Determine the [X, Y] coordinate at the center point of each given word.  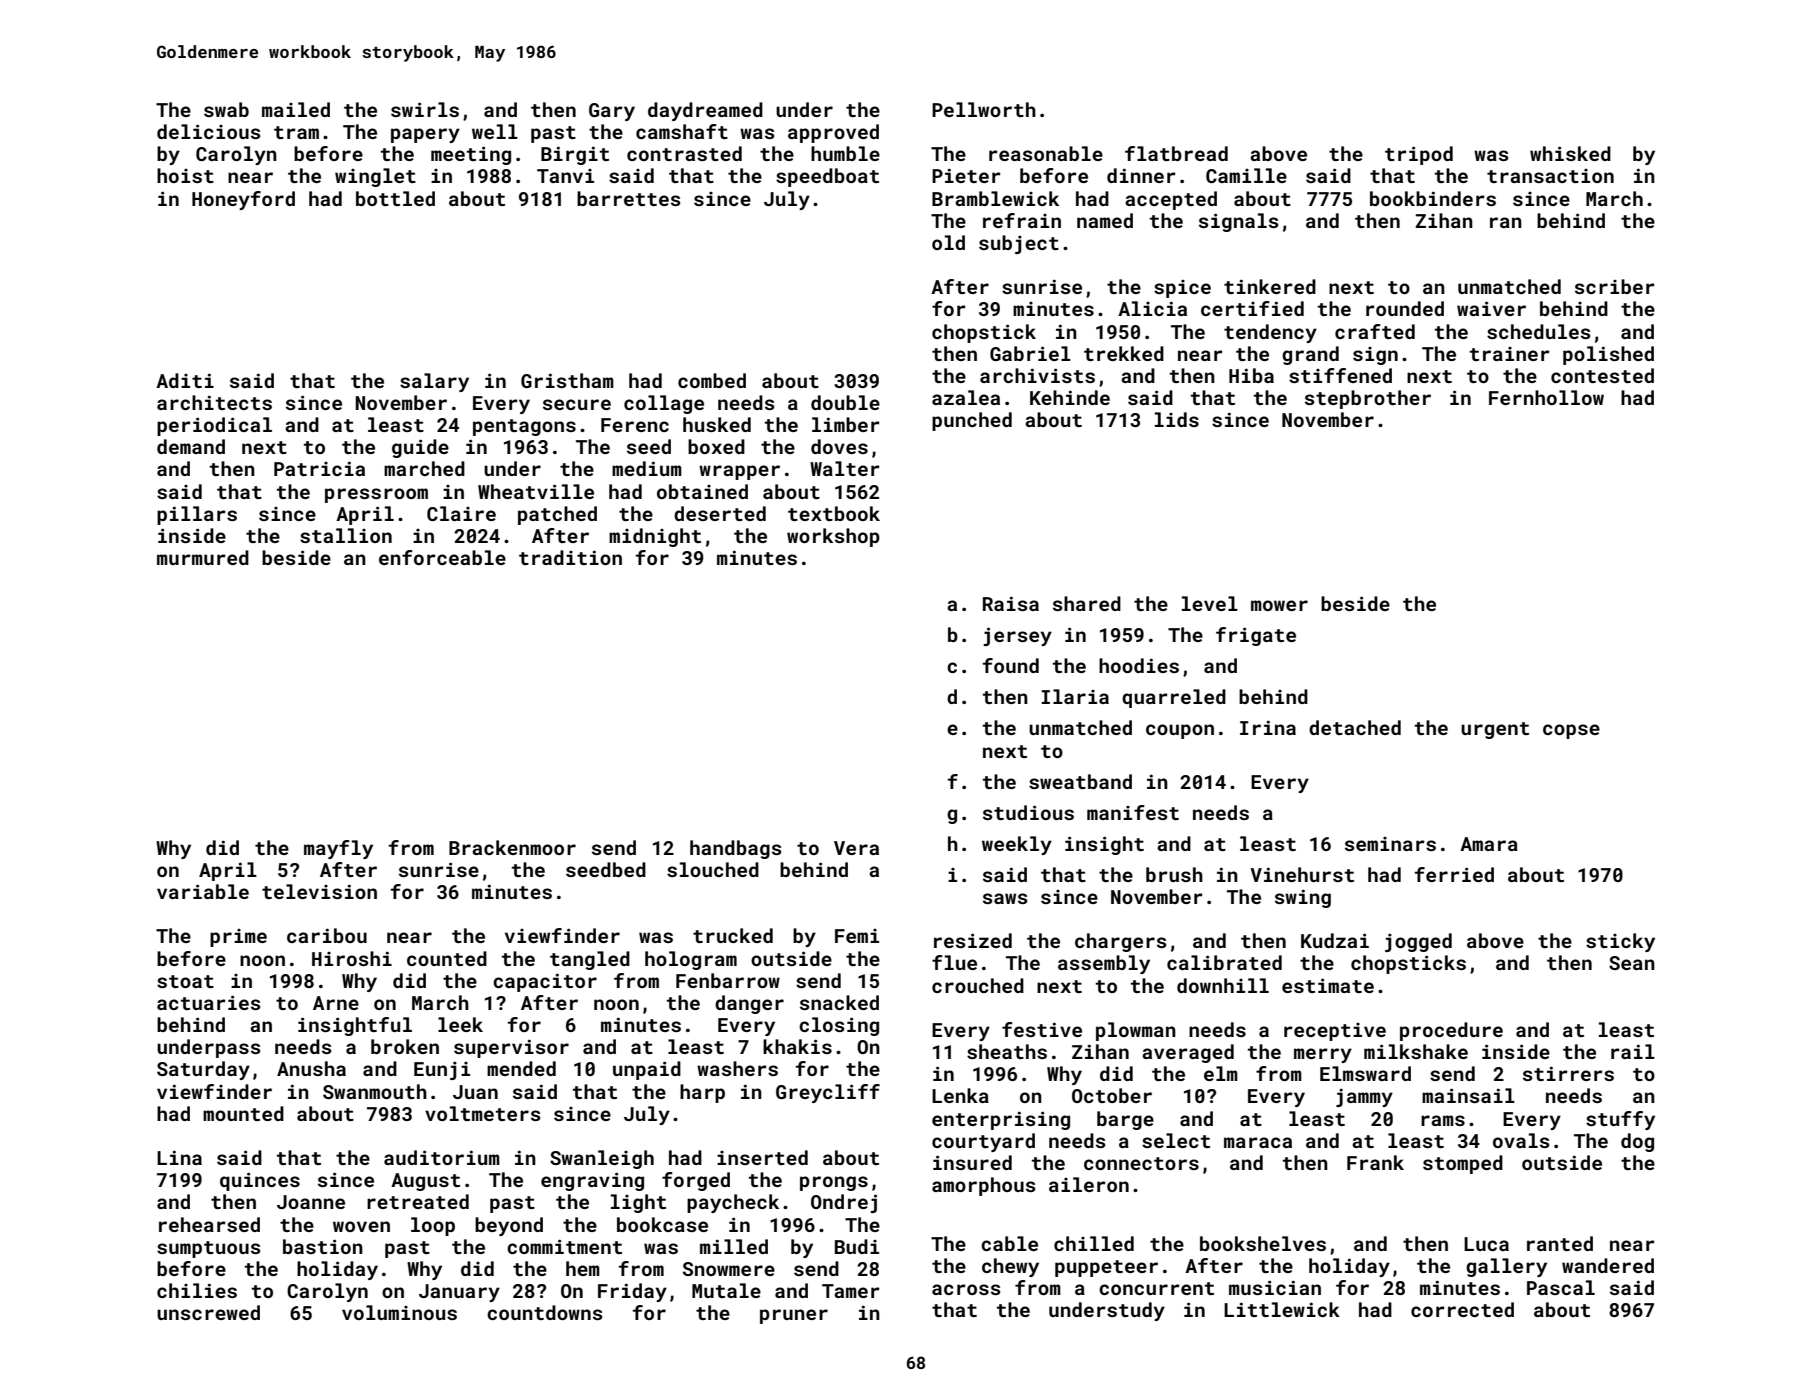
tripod [1419, 155]
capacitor [545, 982]
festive [1042, 1029]
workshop [833, 537]
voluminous [399, 1312]
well [495, 131]
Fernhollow [1546, 397]
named [1105, 220]
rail [1633, 1051]
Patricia [319, 468]
